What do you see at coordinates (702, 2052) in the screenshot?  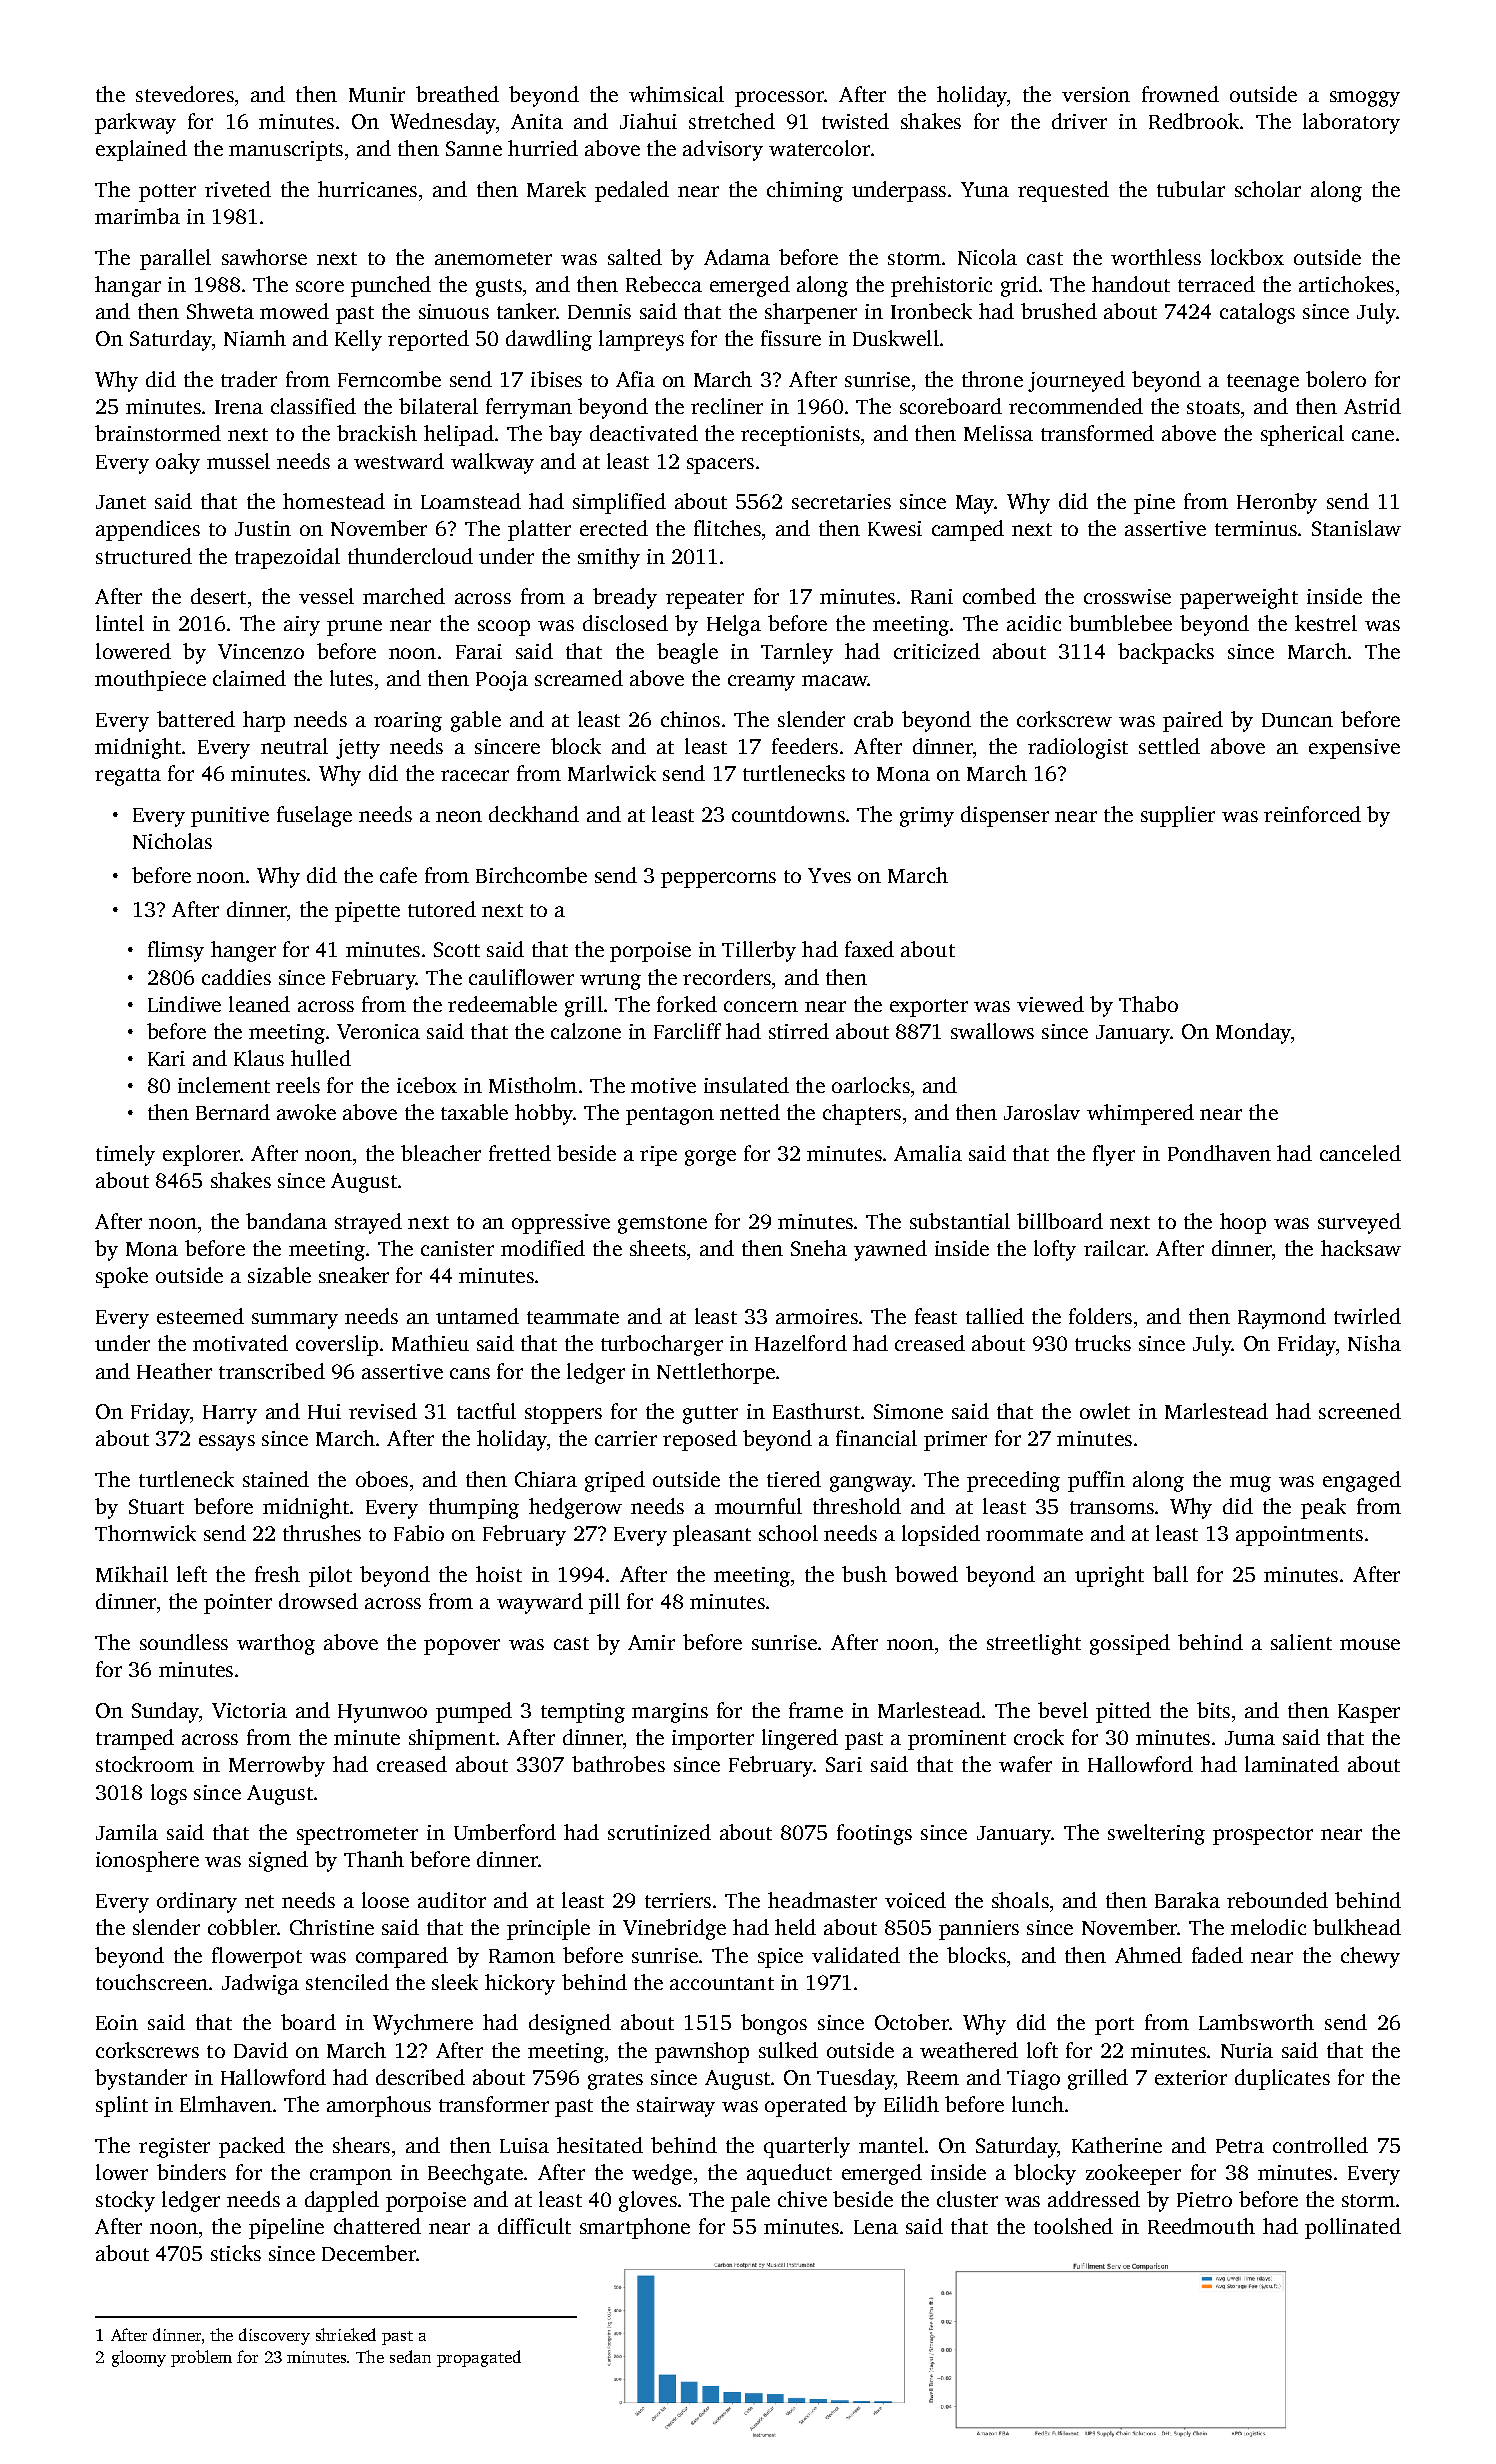 I see `pawnshop` at bounding box center [702, 2052].
